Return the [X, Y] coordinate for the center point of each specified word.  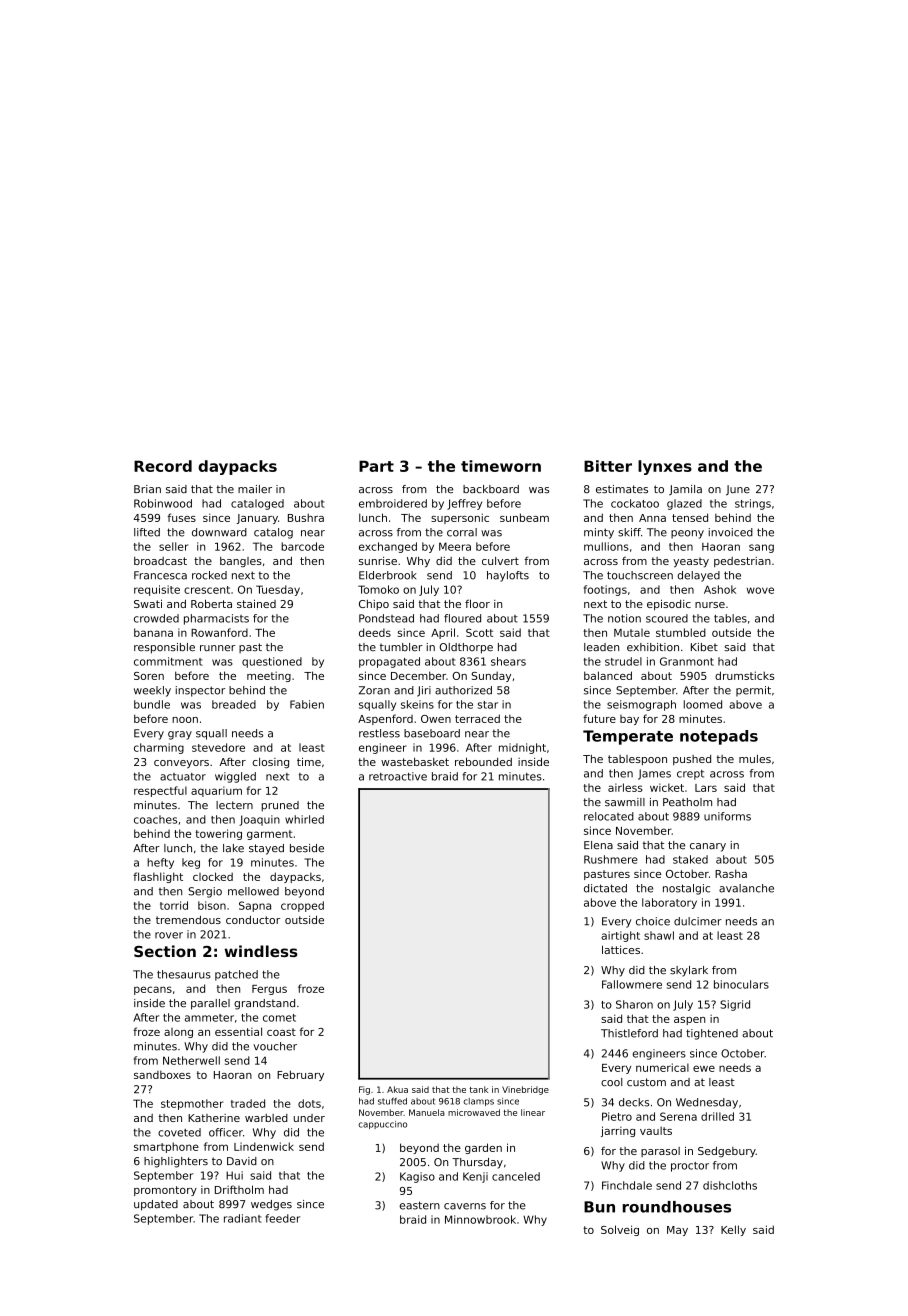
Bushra [306, 517]
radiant [243, 1218]
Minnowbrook [480, 1219]
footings [605, 590]
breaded [234, 704]
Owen [436, 719]
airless [625, 787]
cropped [302, 906]
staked [690, 859]
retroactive [398, 776]
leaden [601, 647]
